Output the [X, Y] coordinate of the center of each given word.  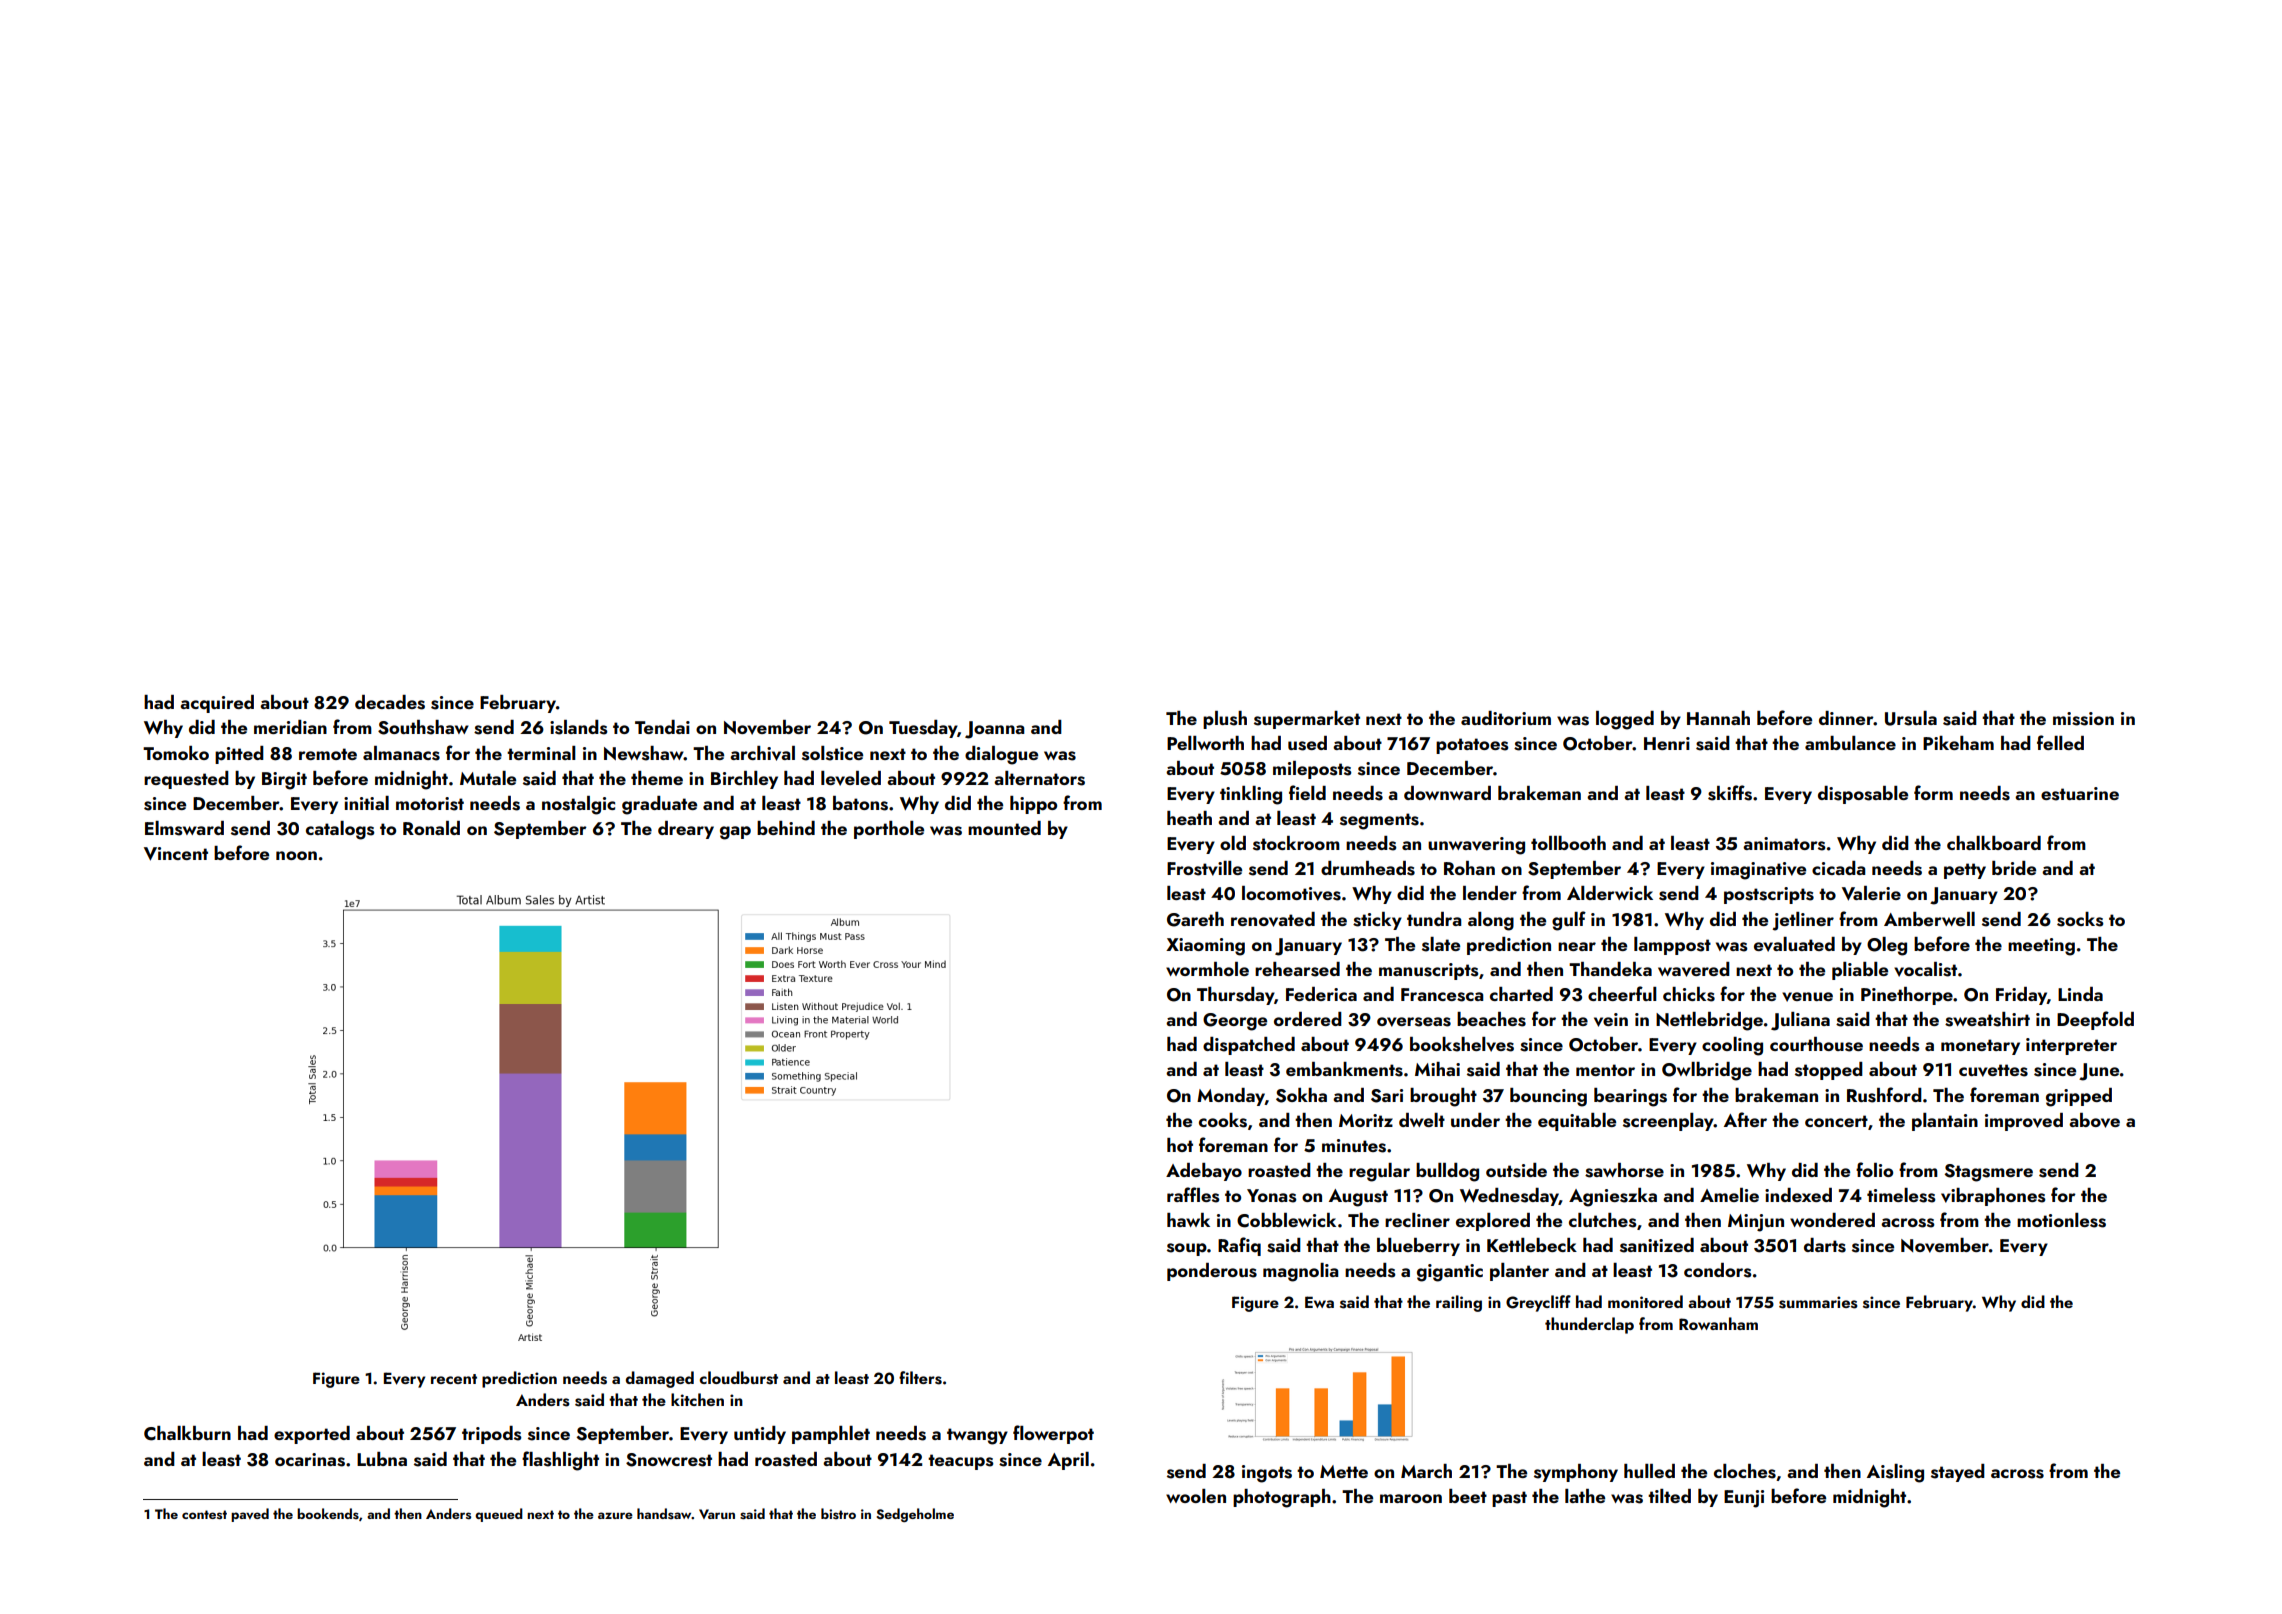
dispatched [1249, 1046]
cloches [1745, 1471]
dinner [1846, 718]
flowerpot [1053, 1434]
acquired [217, 704]
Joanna [994, 730]
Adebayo [1204, 1172]
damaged [660, 1379]
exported [312, 1435]
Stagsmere [1988, 1173]
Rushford [1884, 1095]
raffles [1193, 1195]
